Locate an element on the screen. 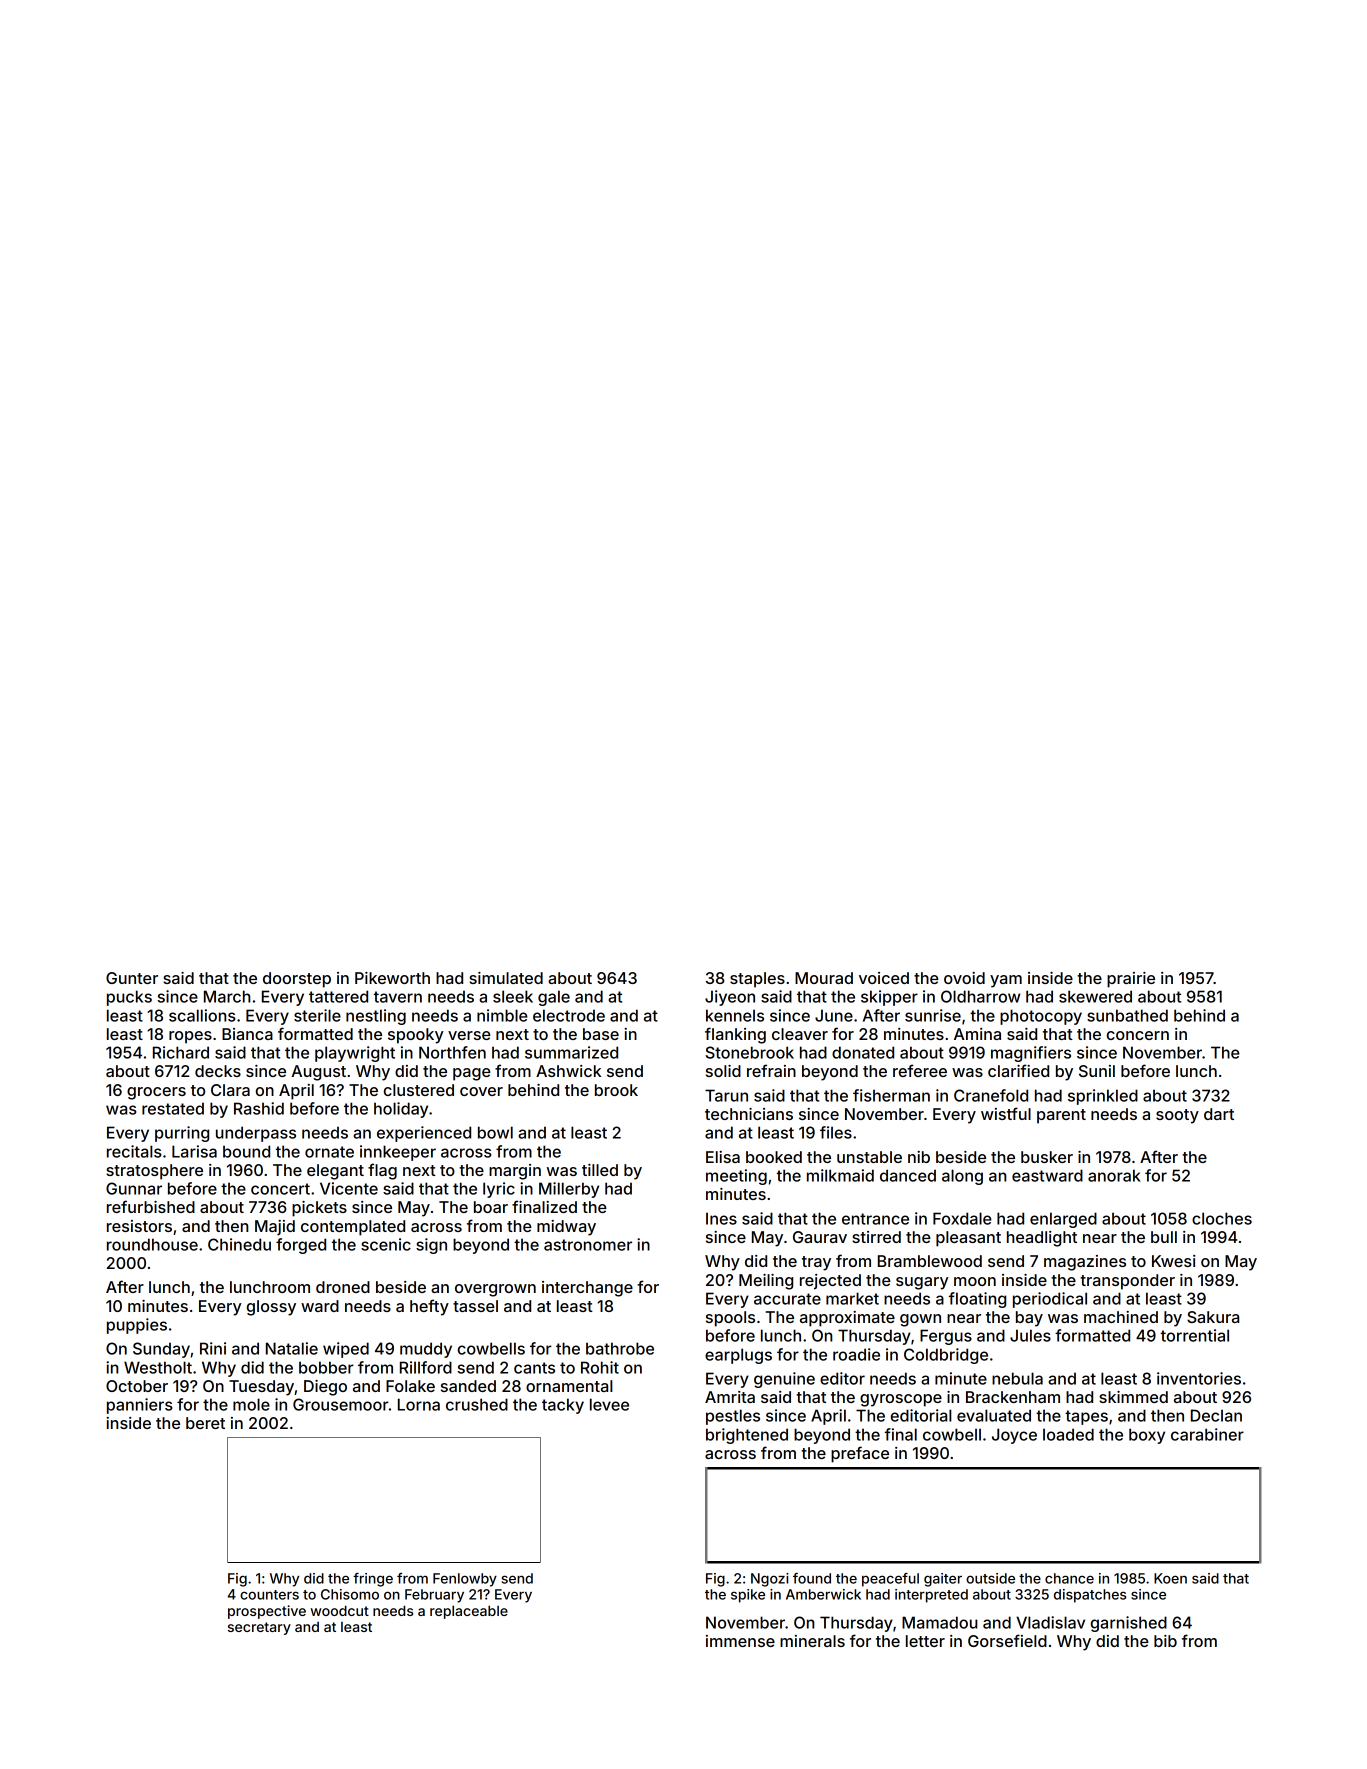 Image resolution: width=1367 pixels, height=1769 pixels. droned is located at coordinates (343, 1287).
